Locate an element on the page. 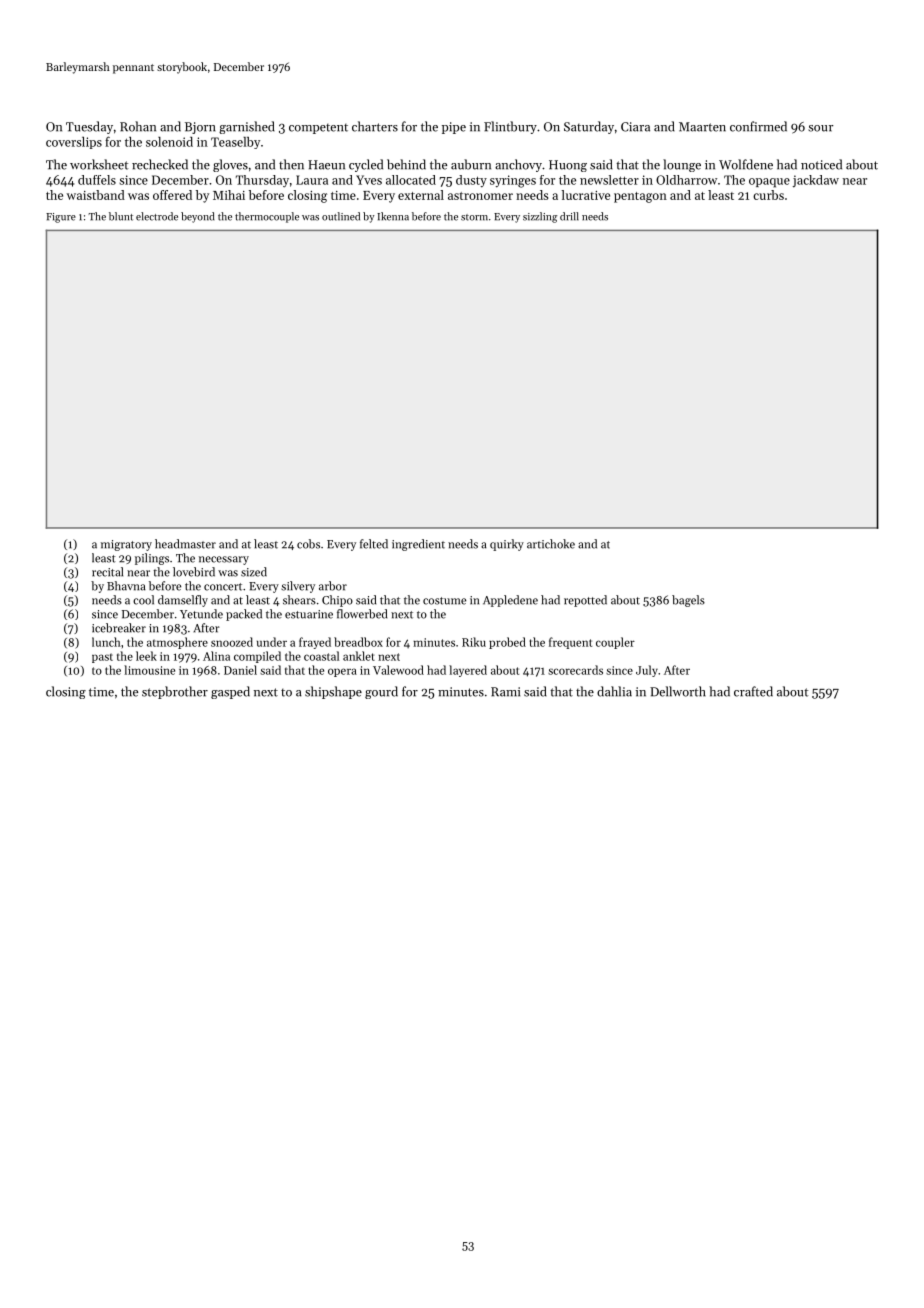  recital is located at coordinates (107, 572).
